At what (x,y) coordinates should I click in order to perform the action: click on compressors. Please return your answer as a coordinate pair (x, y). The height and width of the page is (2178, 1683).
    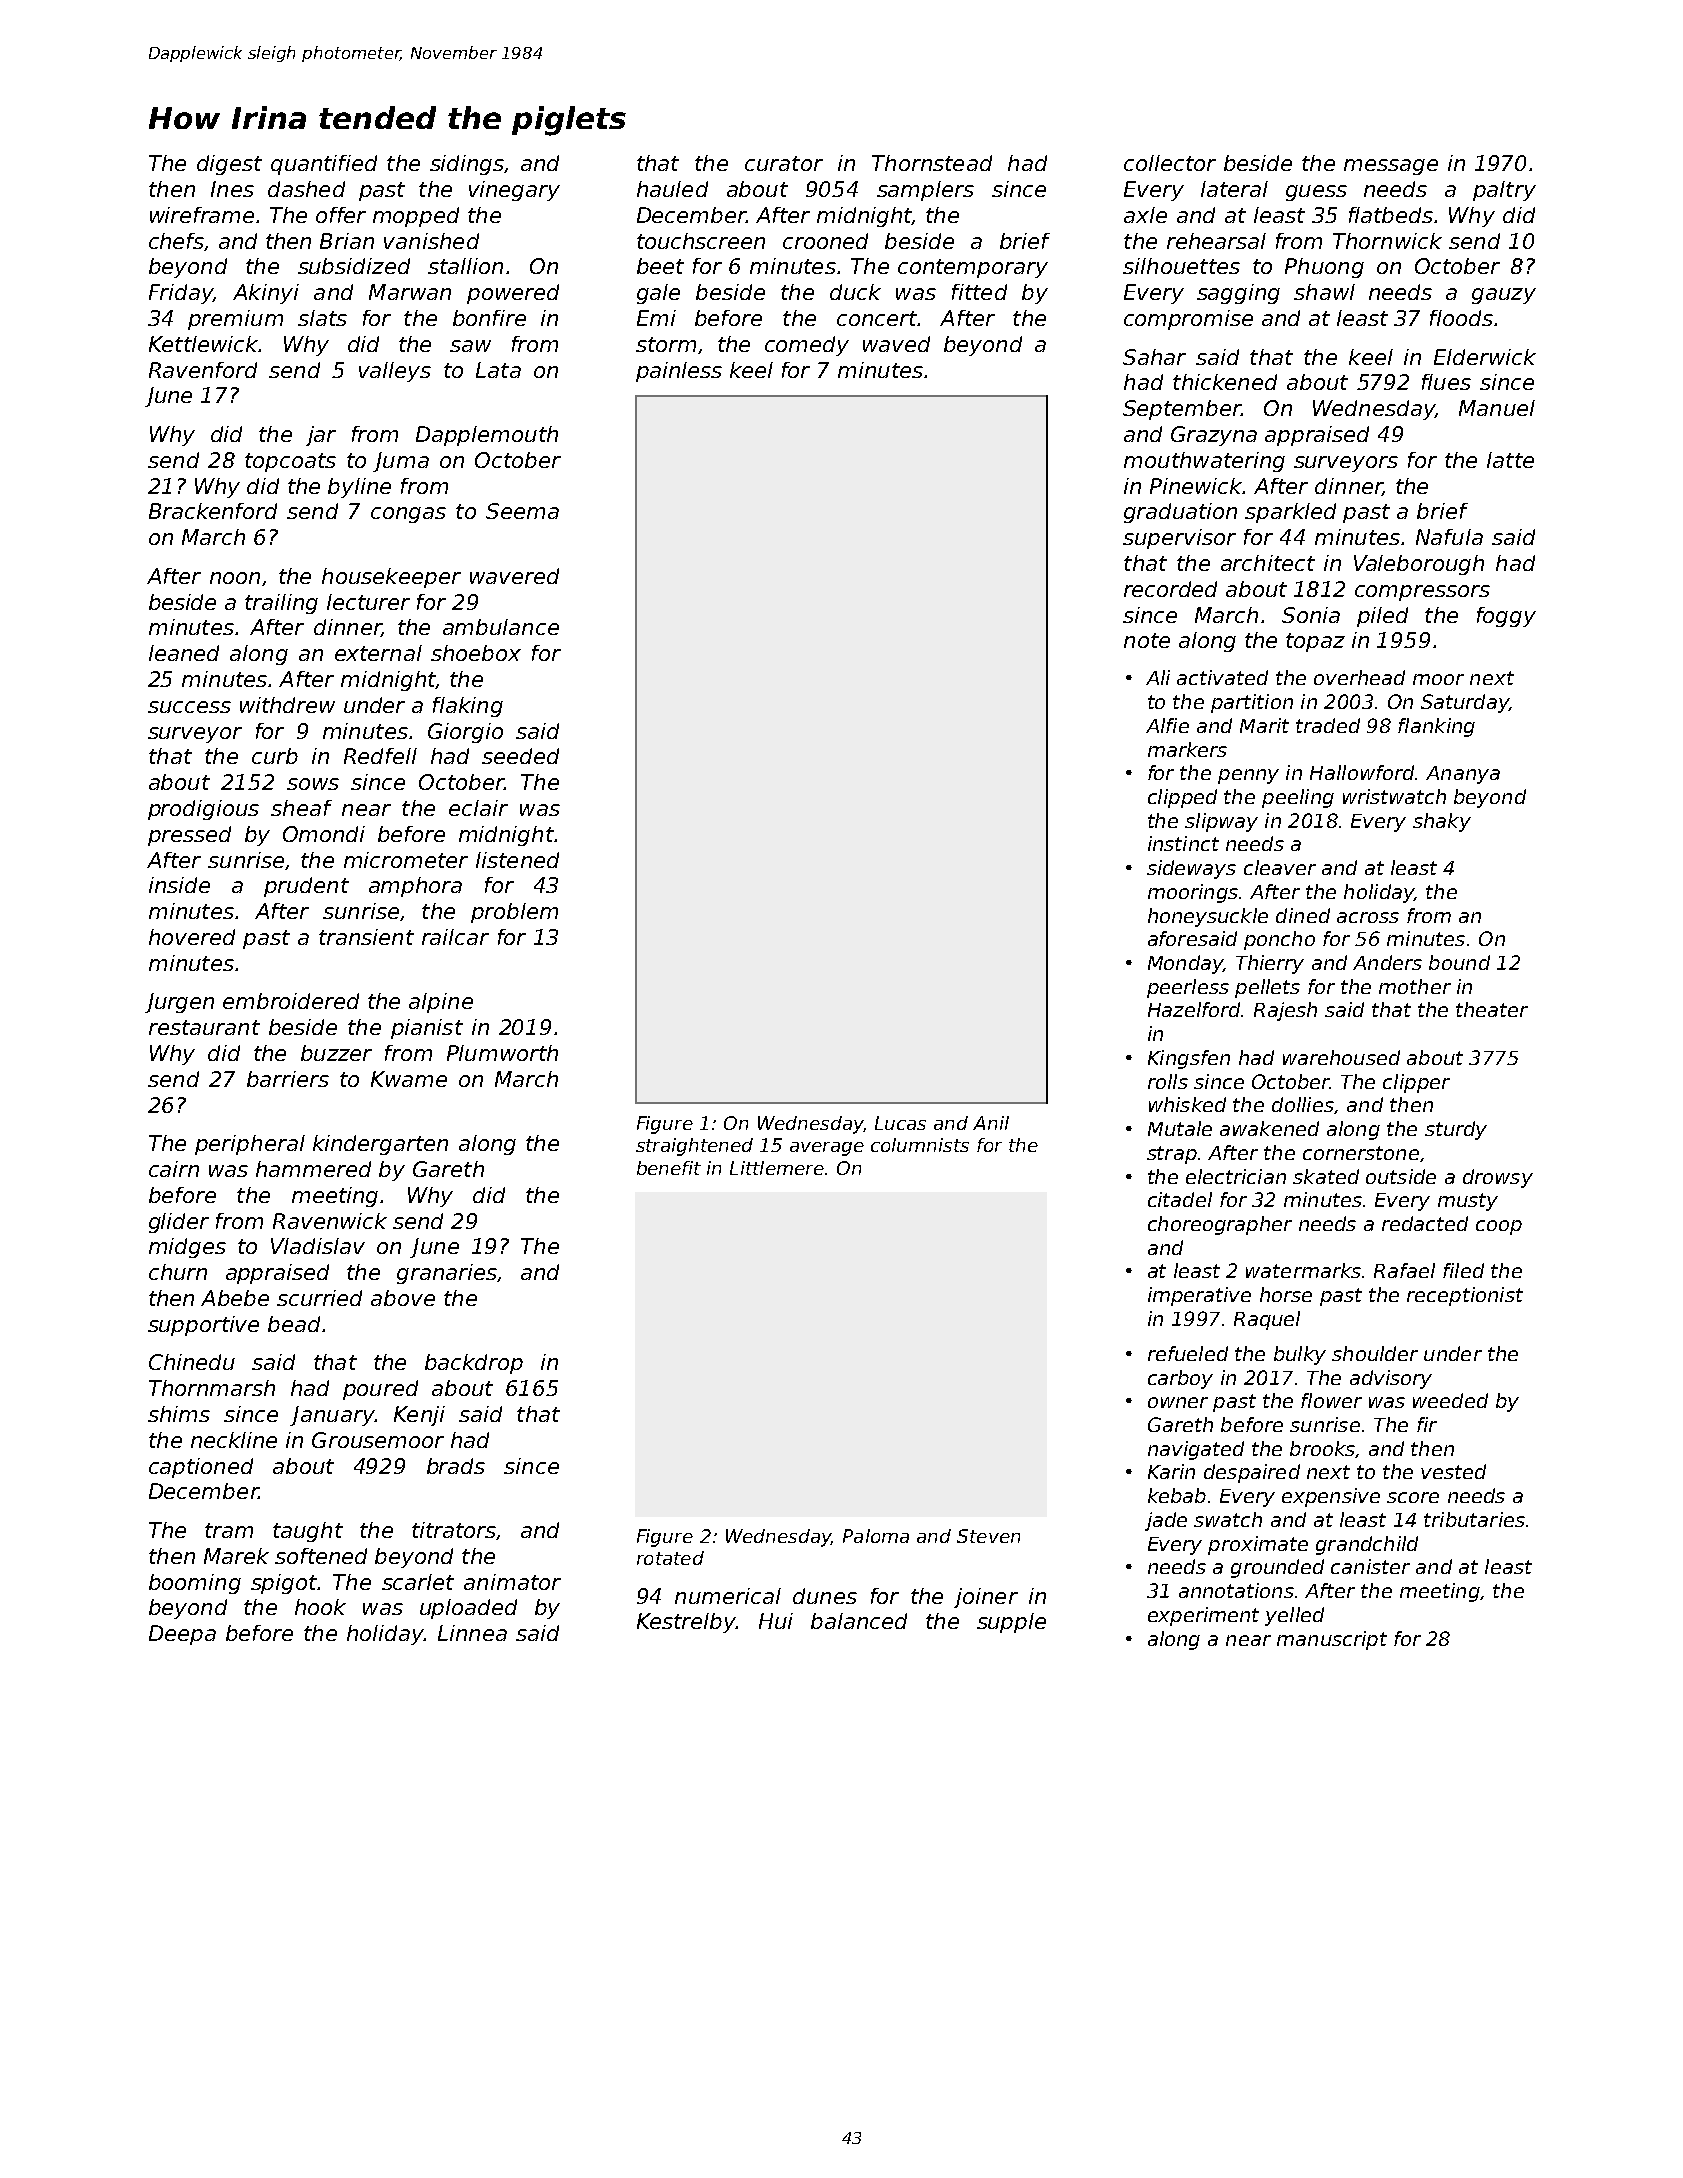
    Looking at the image, I should click on (1422, 593).
